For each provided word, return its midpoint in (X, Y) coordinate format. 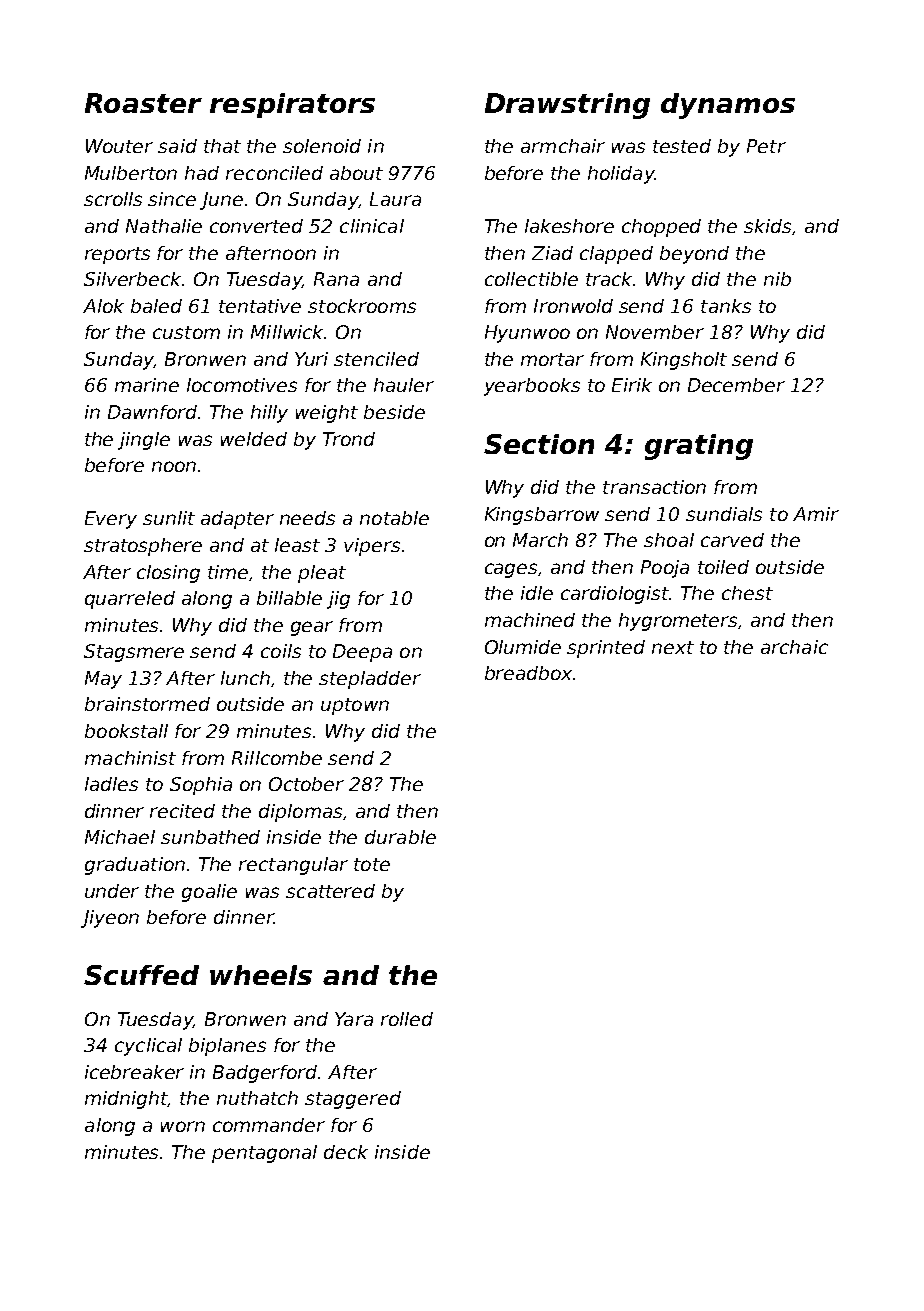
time (228, 572)
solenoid (322, 146)
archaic (794, 647)
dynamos (728, 106)
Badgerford (265, 1074)
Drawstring (567, 106)
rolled (407, 1019)
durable (400, 837)
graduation (135, 866)
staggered (353, 1100)
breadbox (528, 673)
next (673, 647)
